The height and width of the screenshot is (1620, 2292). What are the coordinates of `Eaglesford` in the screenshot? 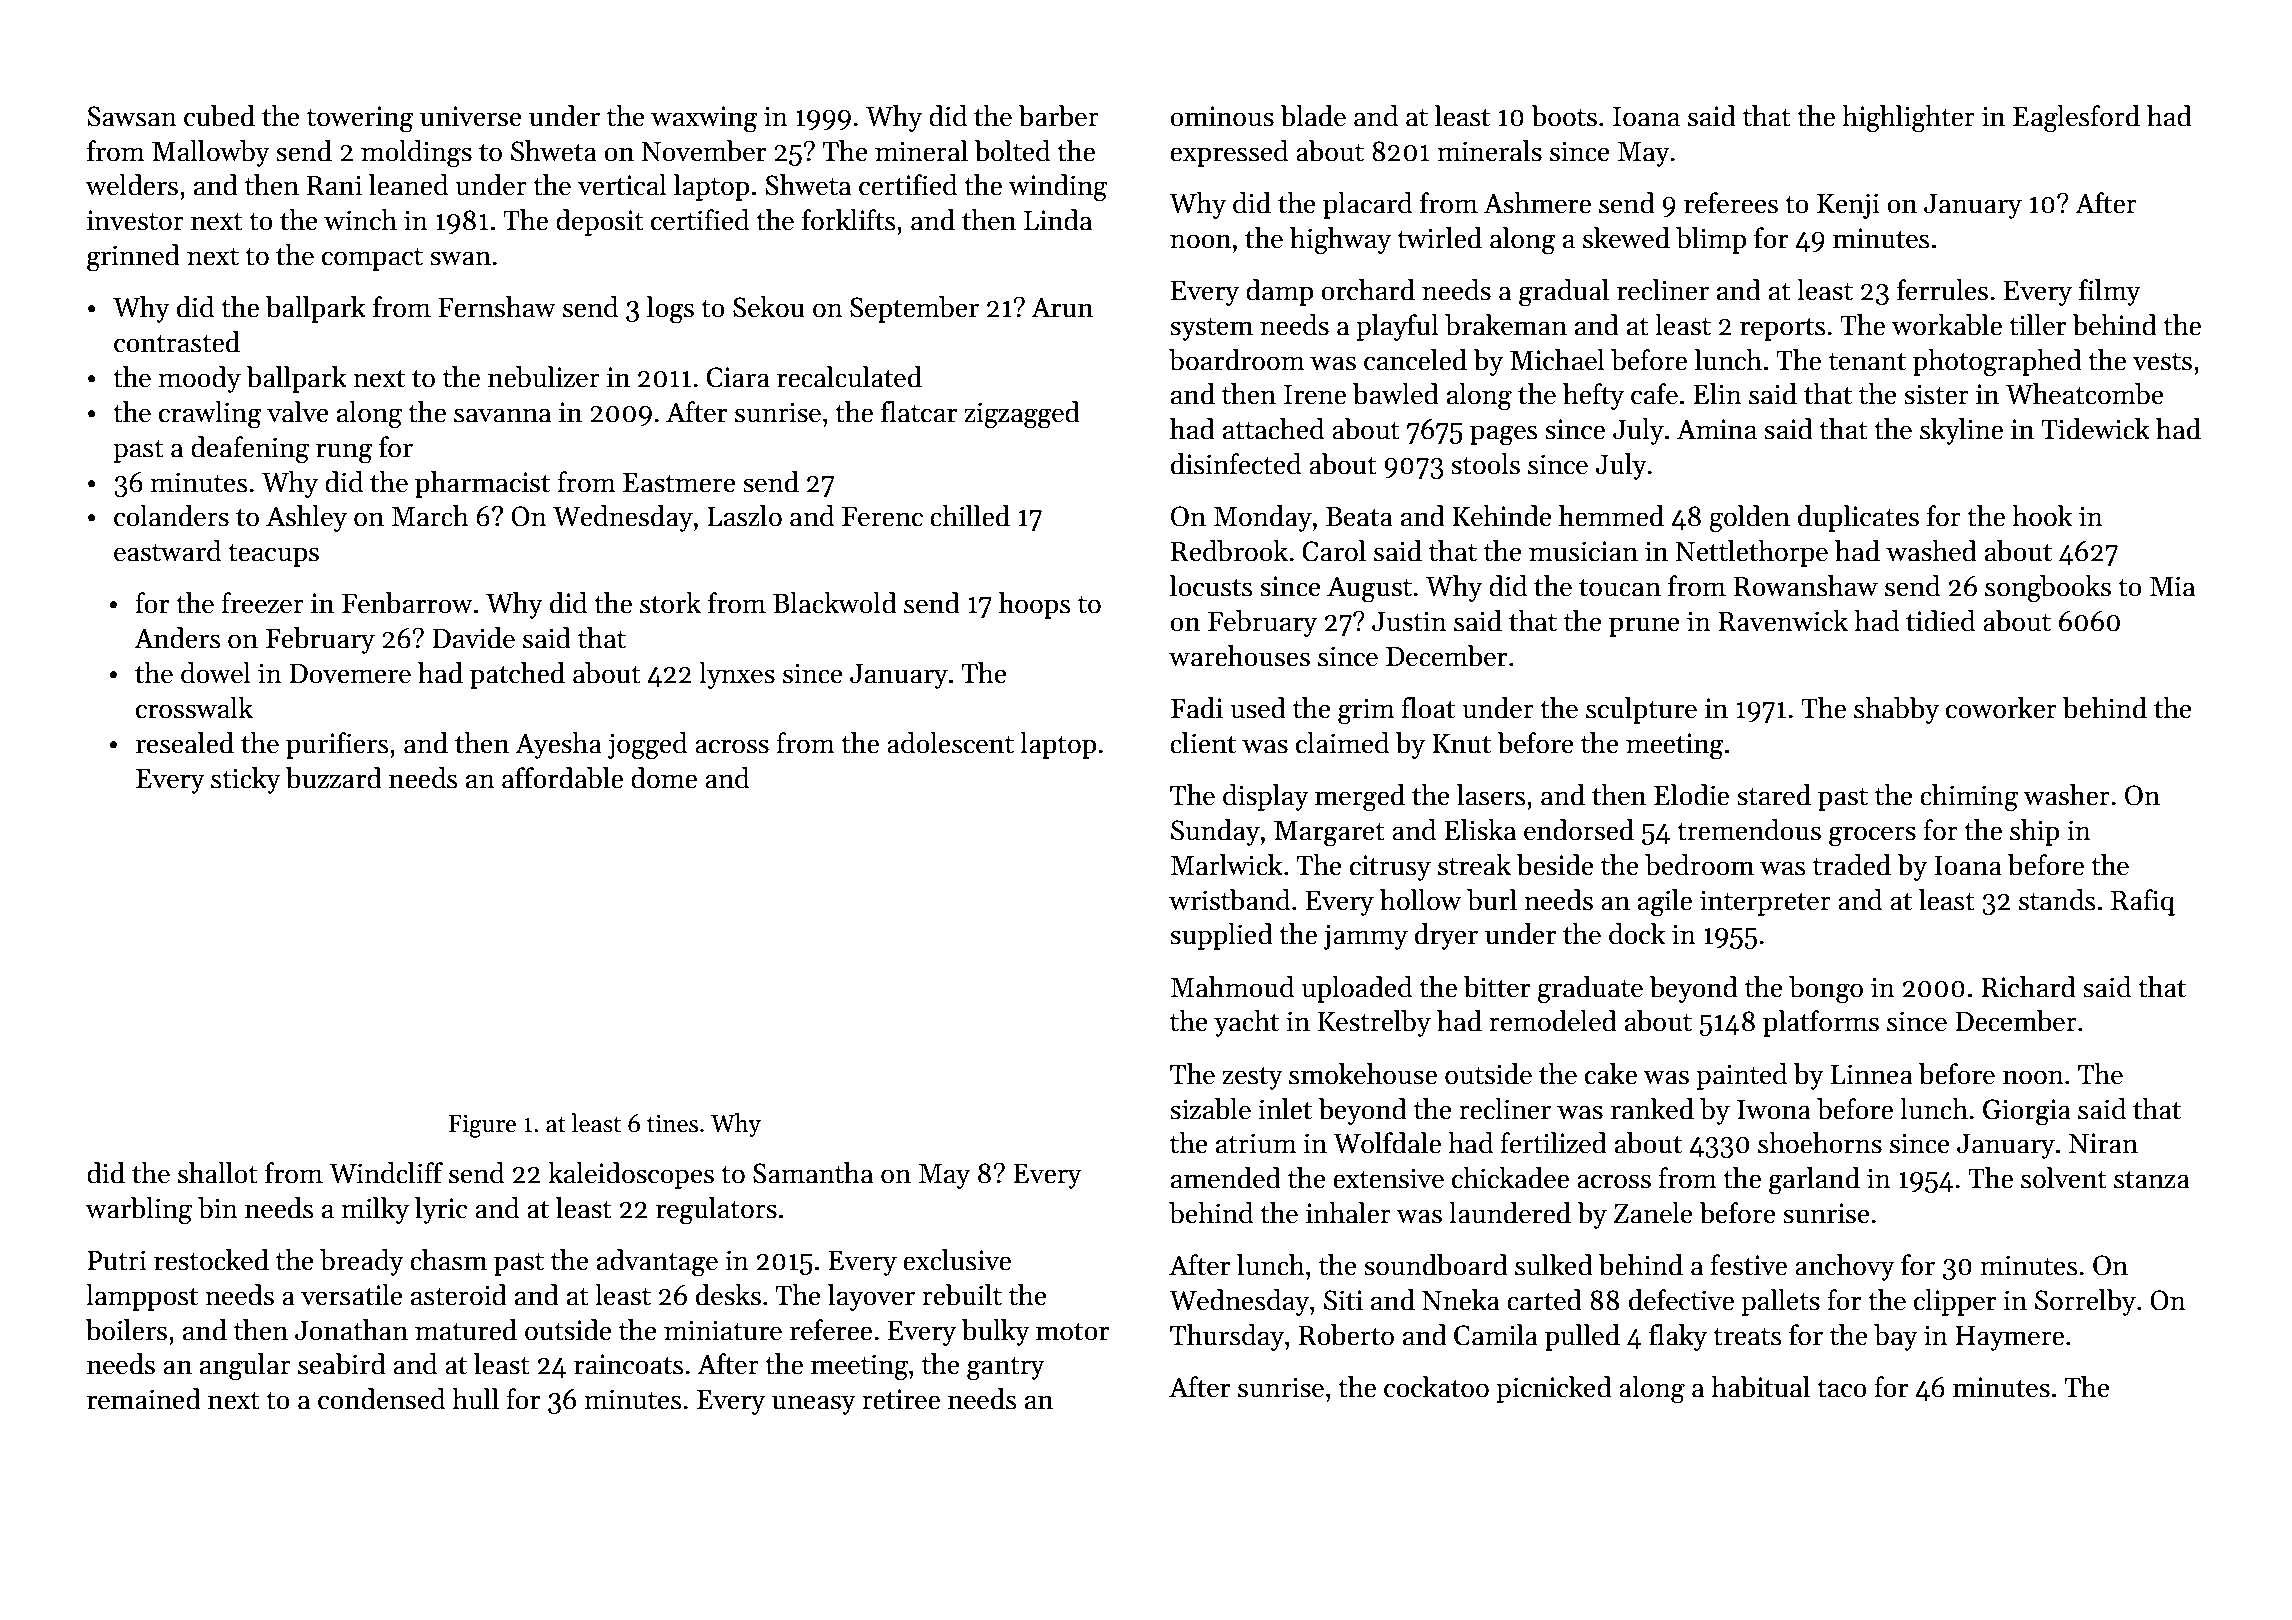 It's located at (2076, 119).
